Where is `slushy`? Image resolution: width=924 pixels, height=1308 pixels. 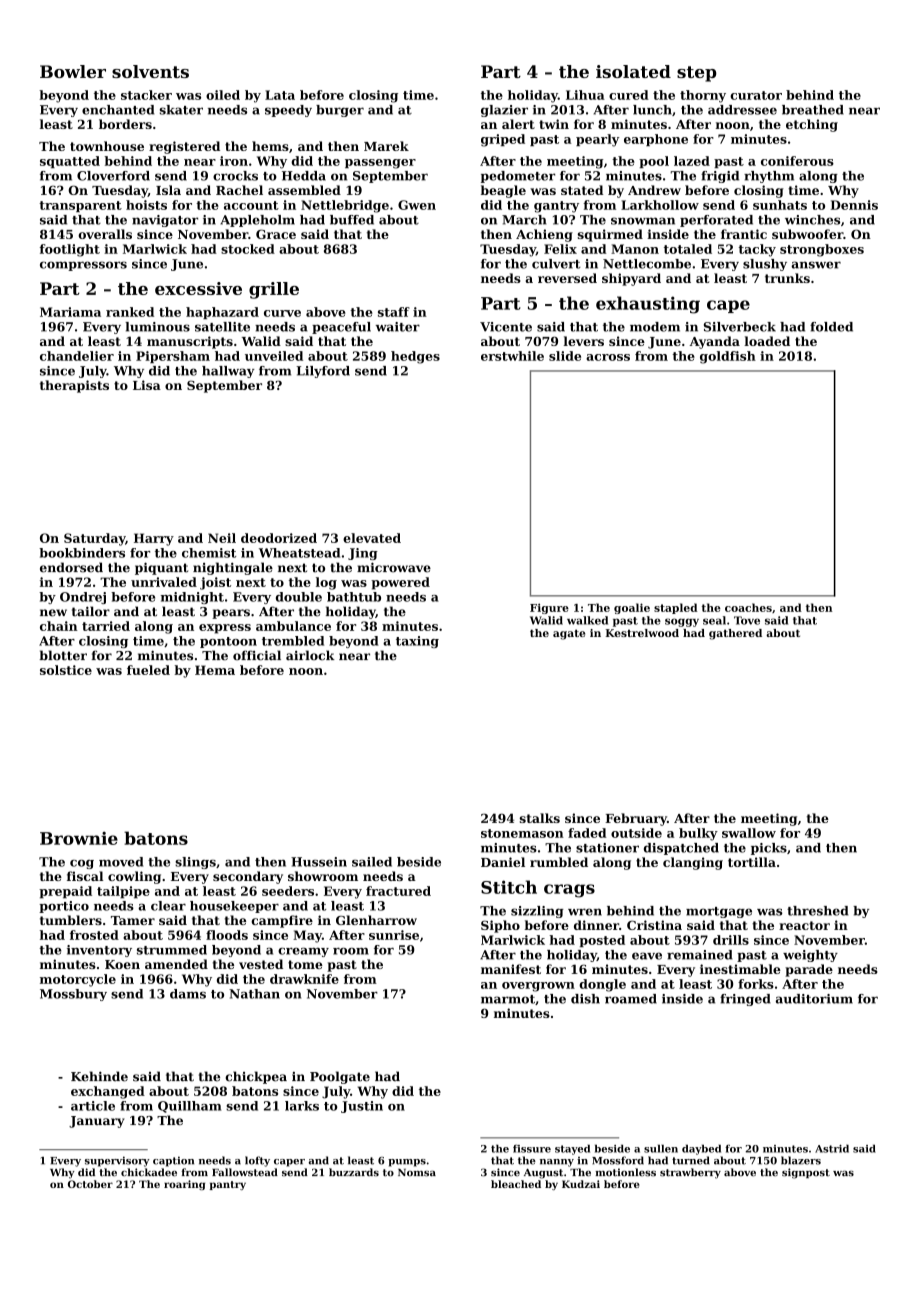 slushy is located at coordinates (765, 265).
